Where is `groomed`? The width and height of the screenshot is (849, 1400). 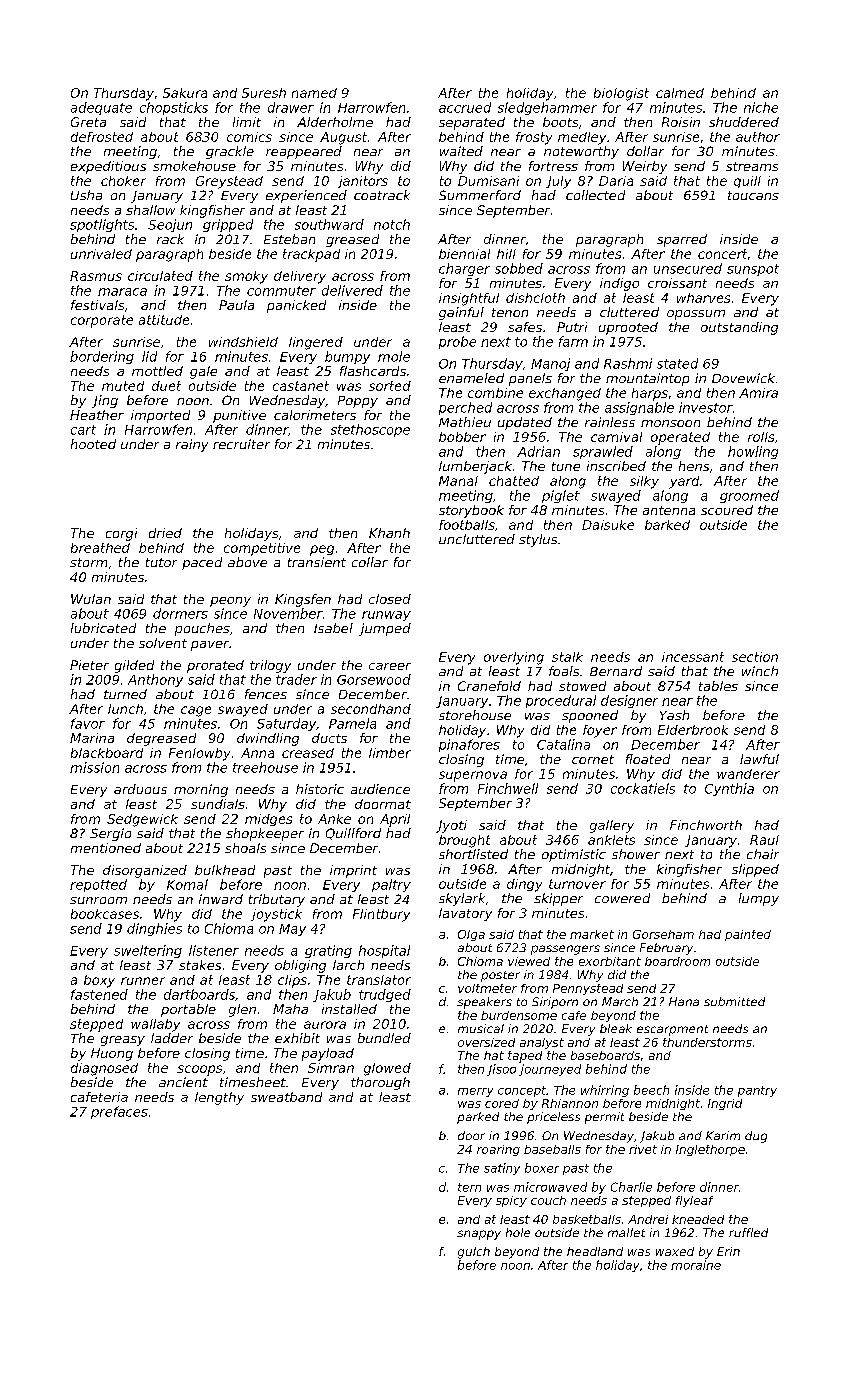
groomed is located at coordinates (749, 496).
